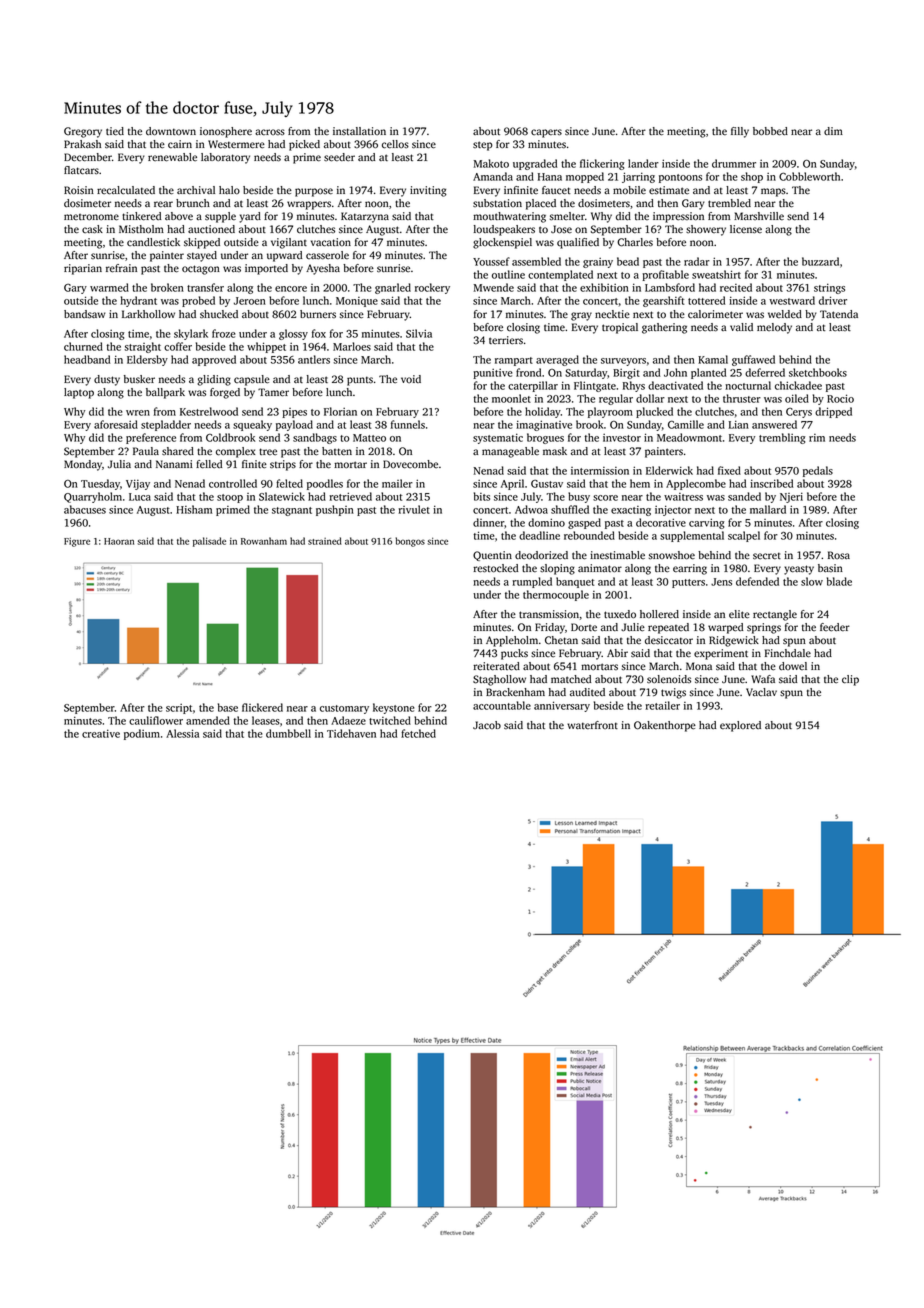 The width and height of the screenshot is (924, 1308). What do you see at coordinates (209, 411) in the screenshot?
I see `Kestrelwood` at bounding box center [209, 411].
